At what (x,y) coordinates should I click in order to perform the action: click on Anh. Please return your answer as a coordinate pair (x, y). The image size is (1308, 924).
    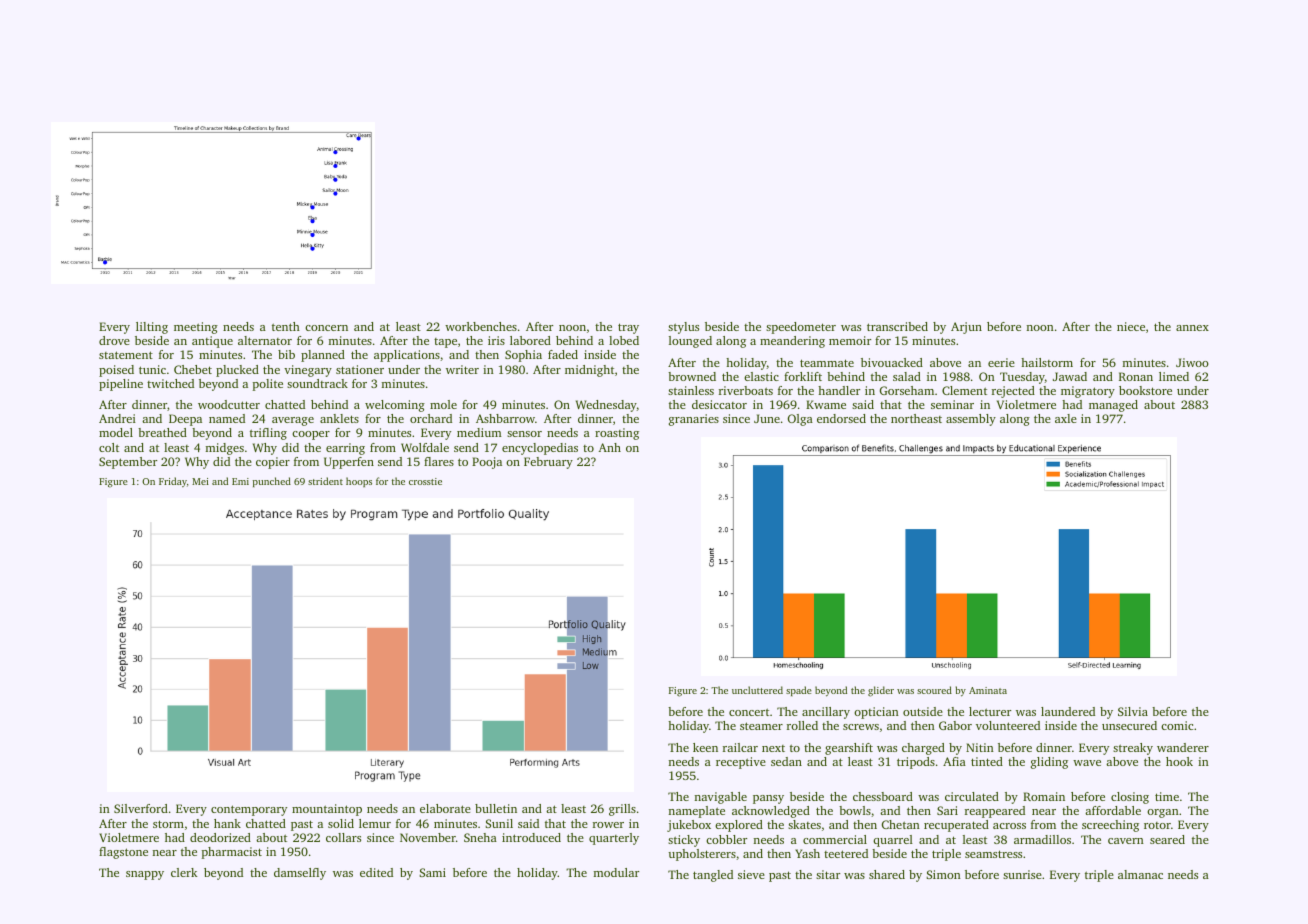
    Looking at the image, I should click on (609, 447).
